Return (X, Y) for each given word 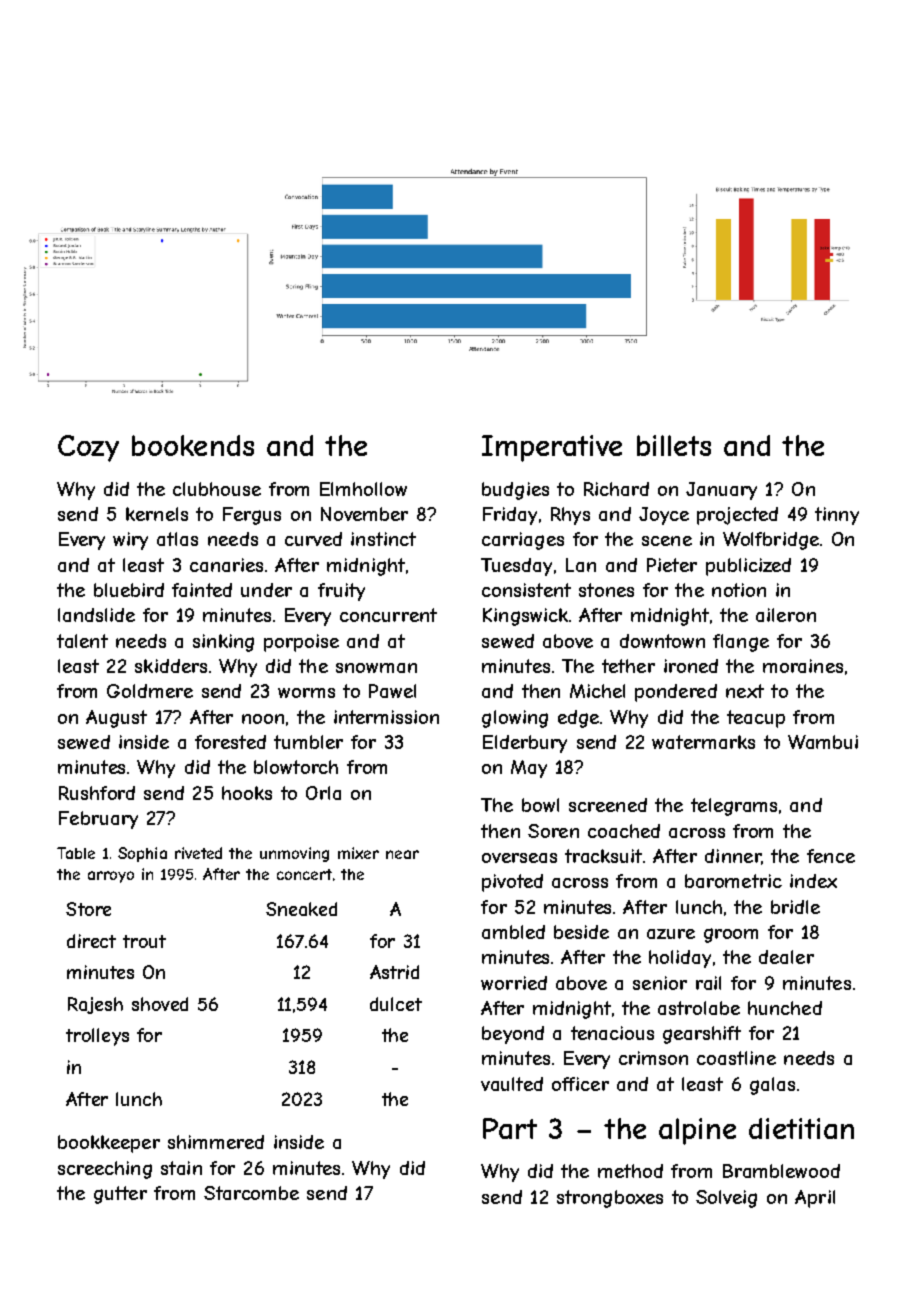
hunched (785, 1008)
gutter (120, 1195)
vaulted (512, 1084)
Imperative (552, 448)
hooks (247, 793)
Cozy (88, 448)
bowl (540, 805)
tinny (837, 516)
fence (831, 856)
